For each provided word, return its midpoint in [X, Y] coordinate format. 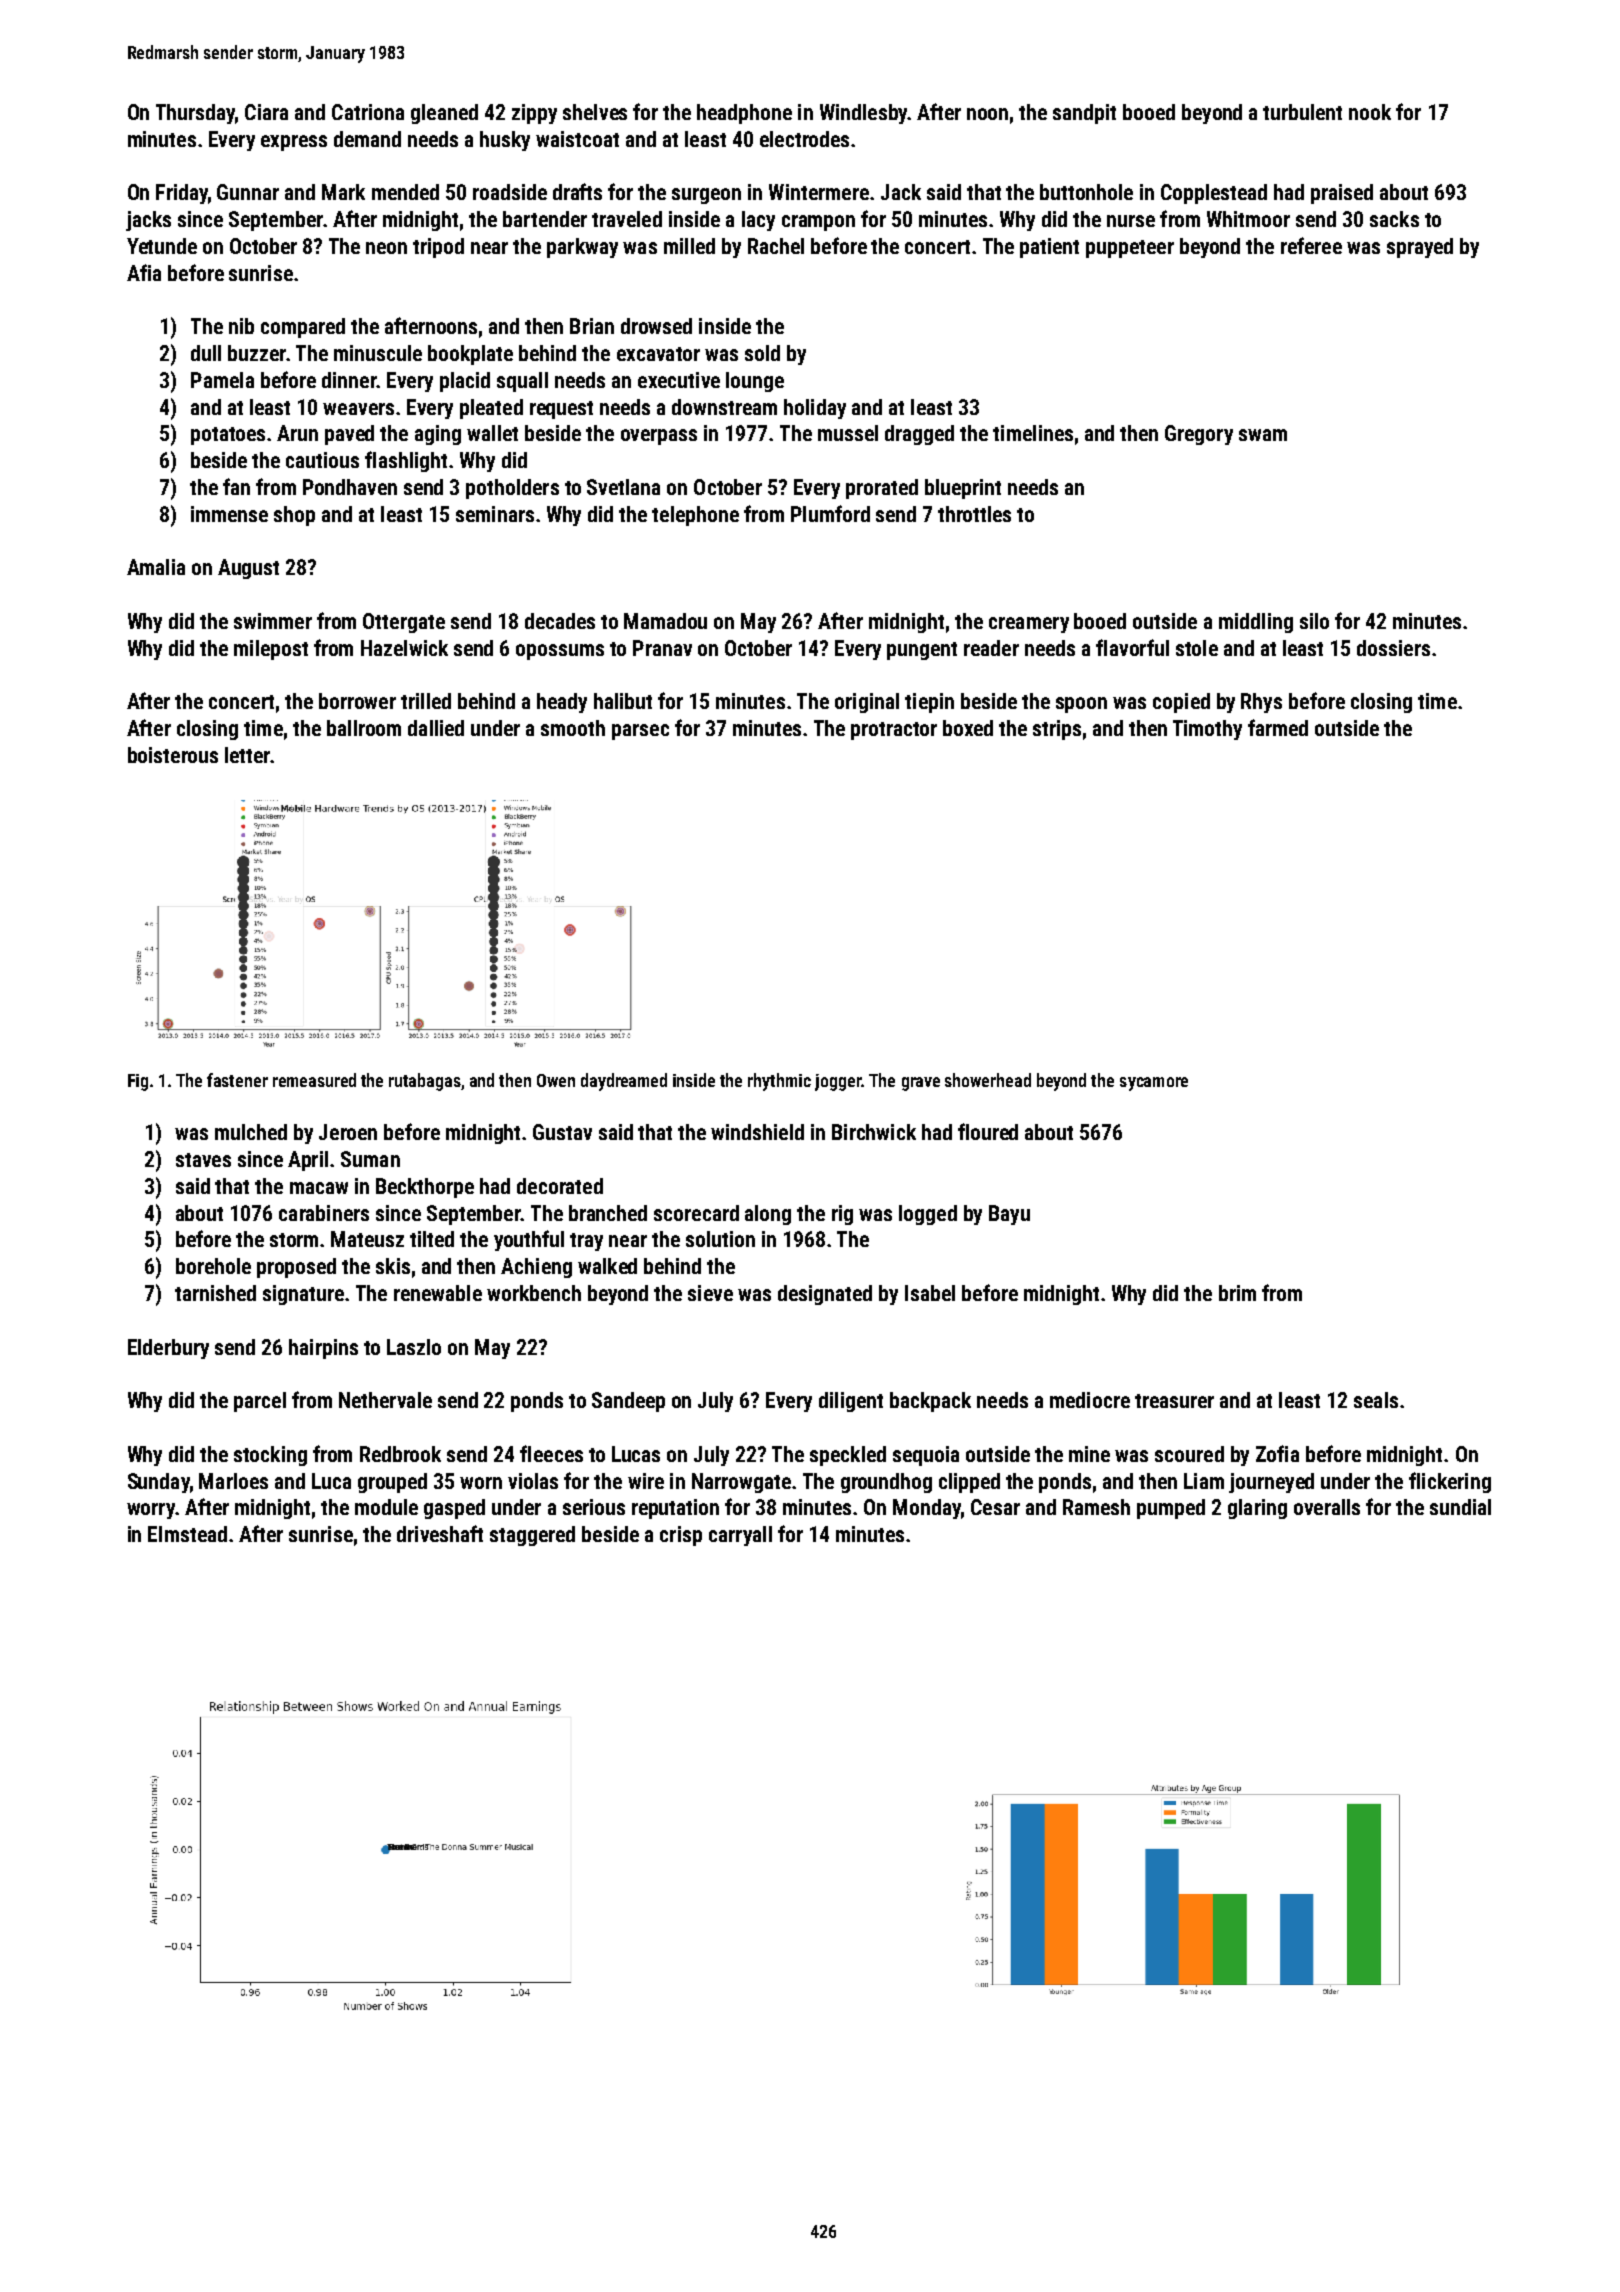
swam [1263, 435]
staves [203, 1160]
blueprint [963, 489]
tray [586, 1242]
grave [921, 1084]
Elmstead [187, 1534]
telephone [695, 516]
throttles [974, 514]
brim [1237, 1293]
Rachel [776, 246]
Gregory [1199, 435]
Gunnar [248, 192]
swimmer [273, 621]
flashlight [406, 461]
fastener [237, 1080]
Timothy [1207, 730]
